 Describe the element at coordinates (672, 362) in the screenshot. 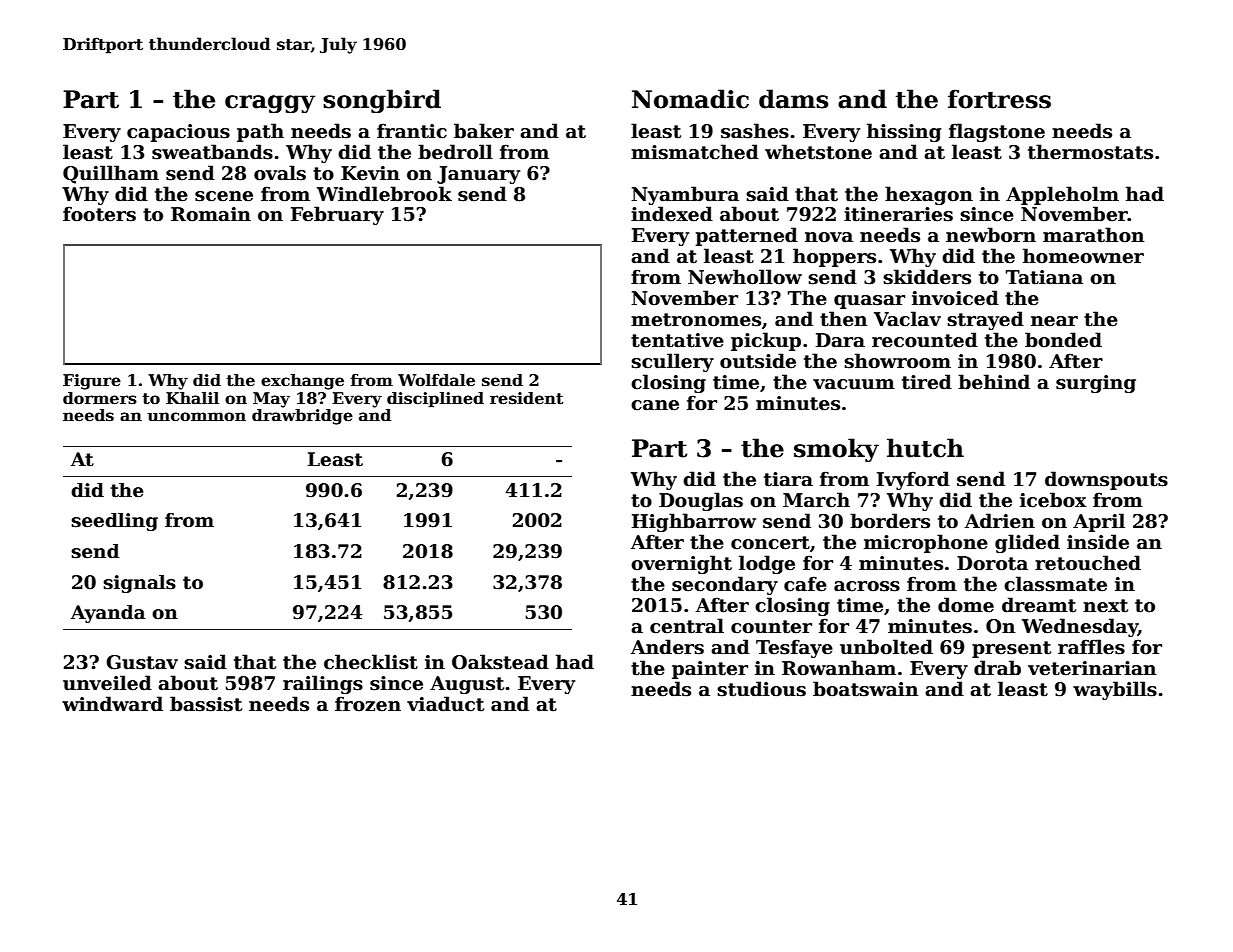

I see `scullery` at that location.
